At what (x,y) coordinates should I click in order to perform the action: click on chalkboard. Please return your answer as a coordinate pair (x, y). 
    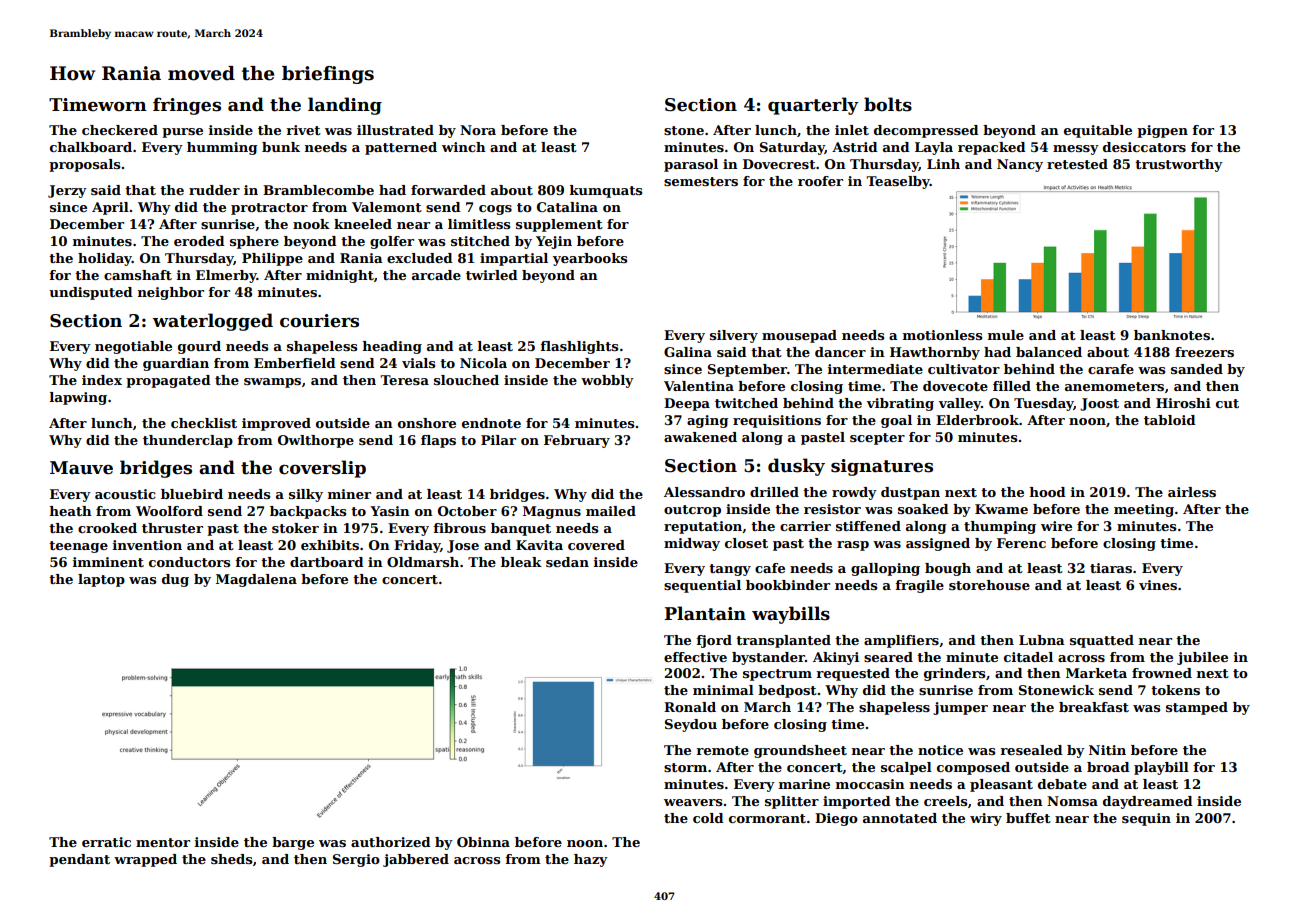
    Looking at the image, I should click on (91, 147).
